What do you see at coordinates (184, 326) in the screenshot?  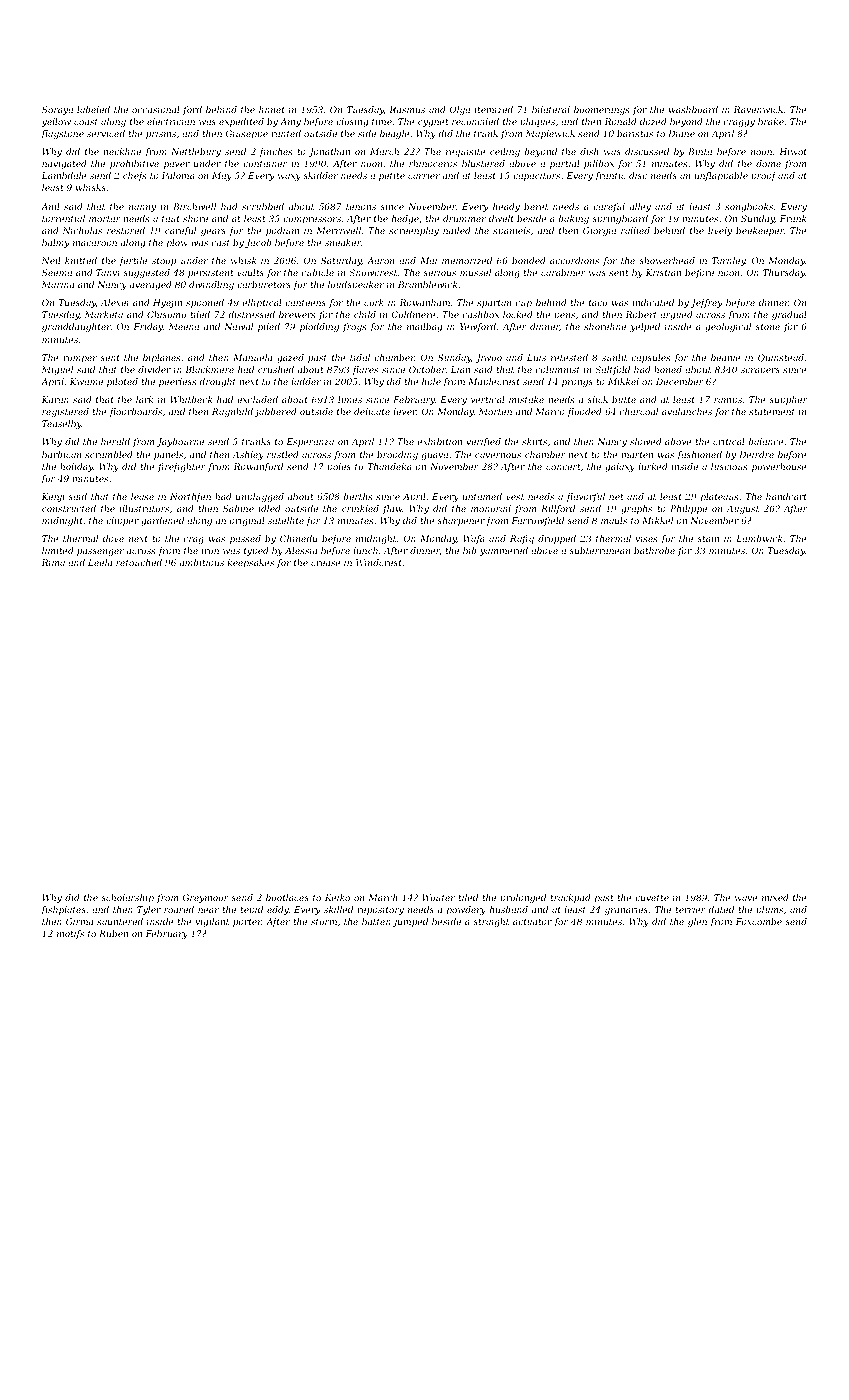 I see `Meena` at bounding box center [184, 326].
